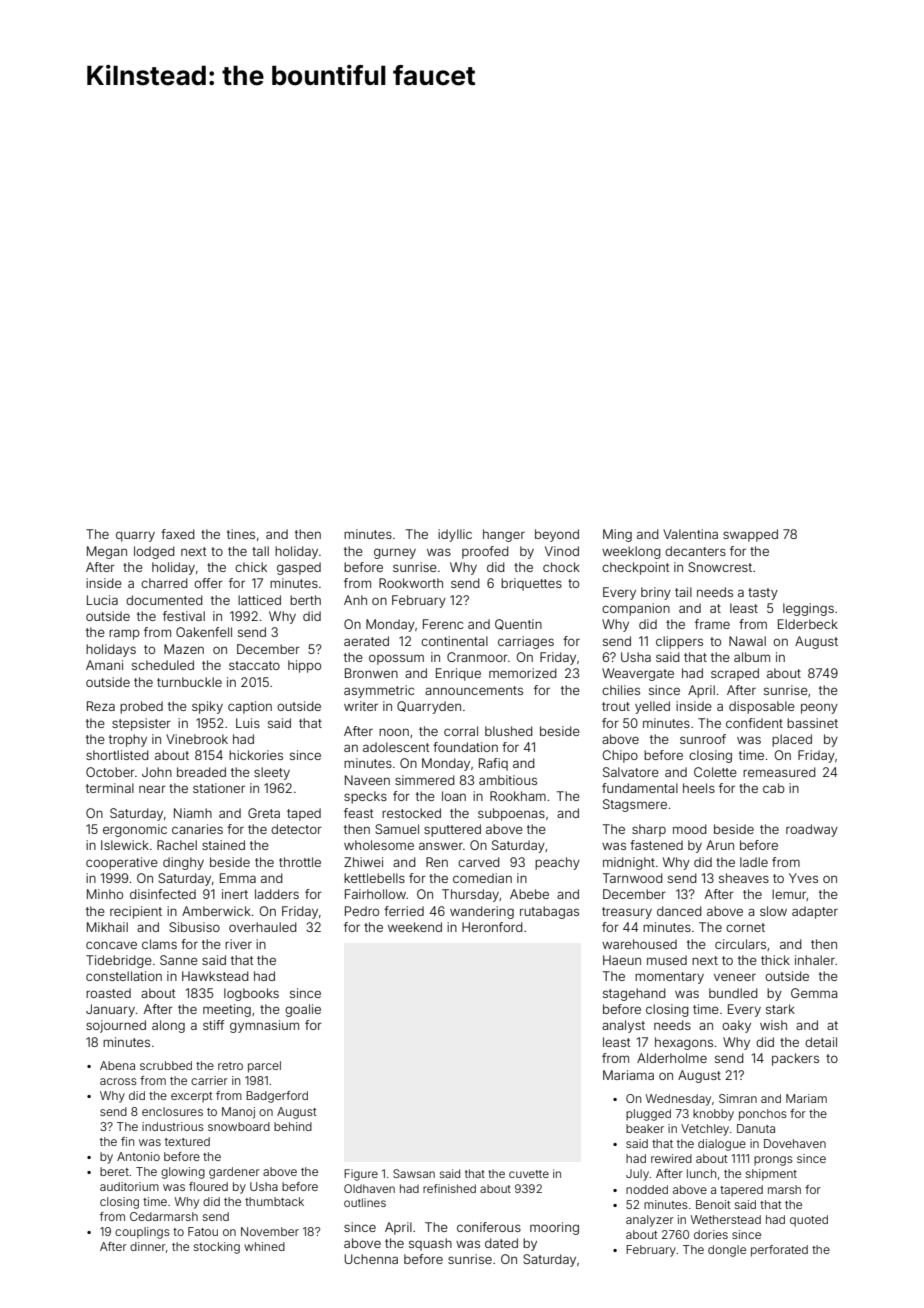 The height and width of the screenshot is (1308, 924). Describe the element at coordinates (154, 552) in the screenshot. I see `lodged` at that location.
